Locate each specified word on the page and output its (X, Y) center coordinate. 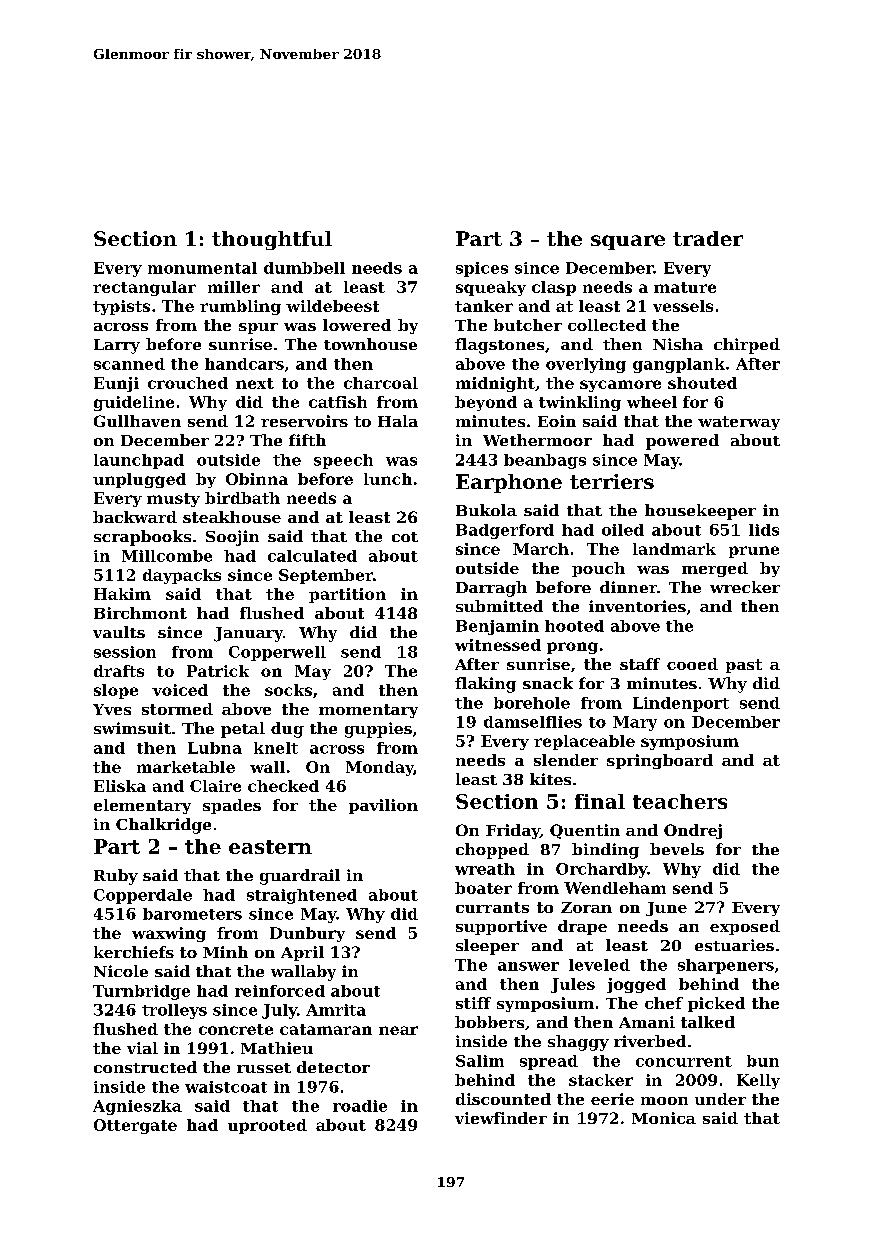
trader (708, 238)
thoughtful (272, 240)
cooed (692, 664)
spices (482, 269)
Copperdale (143, 896)
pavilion (383, 806)
